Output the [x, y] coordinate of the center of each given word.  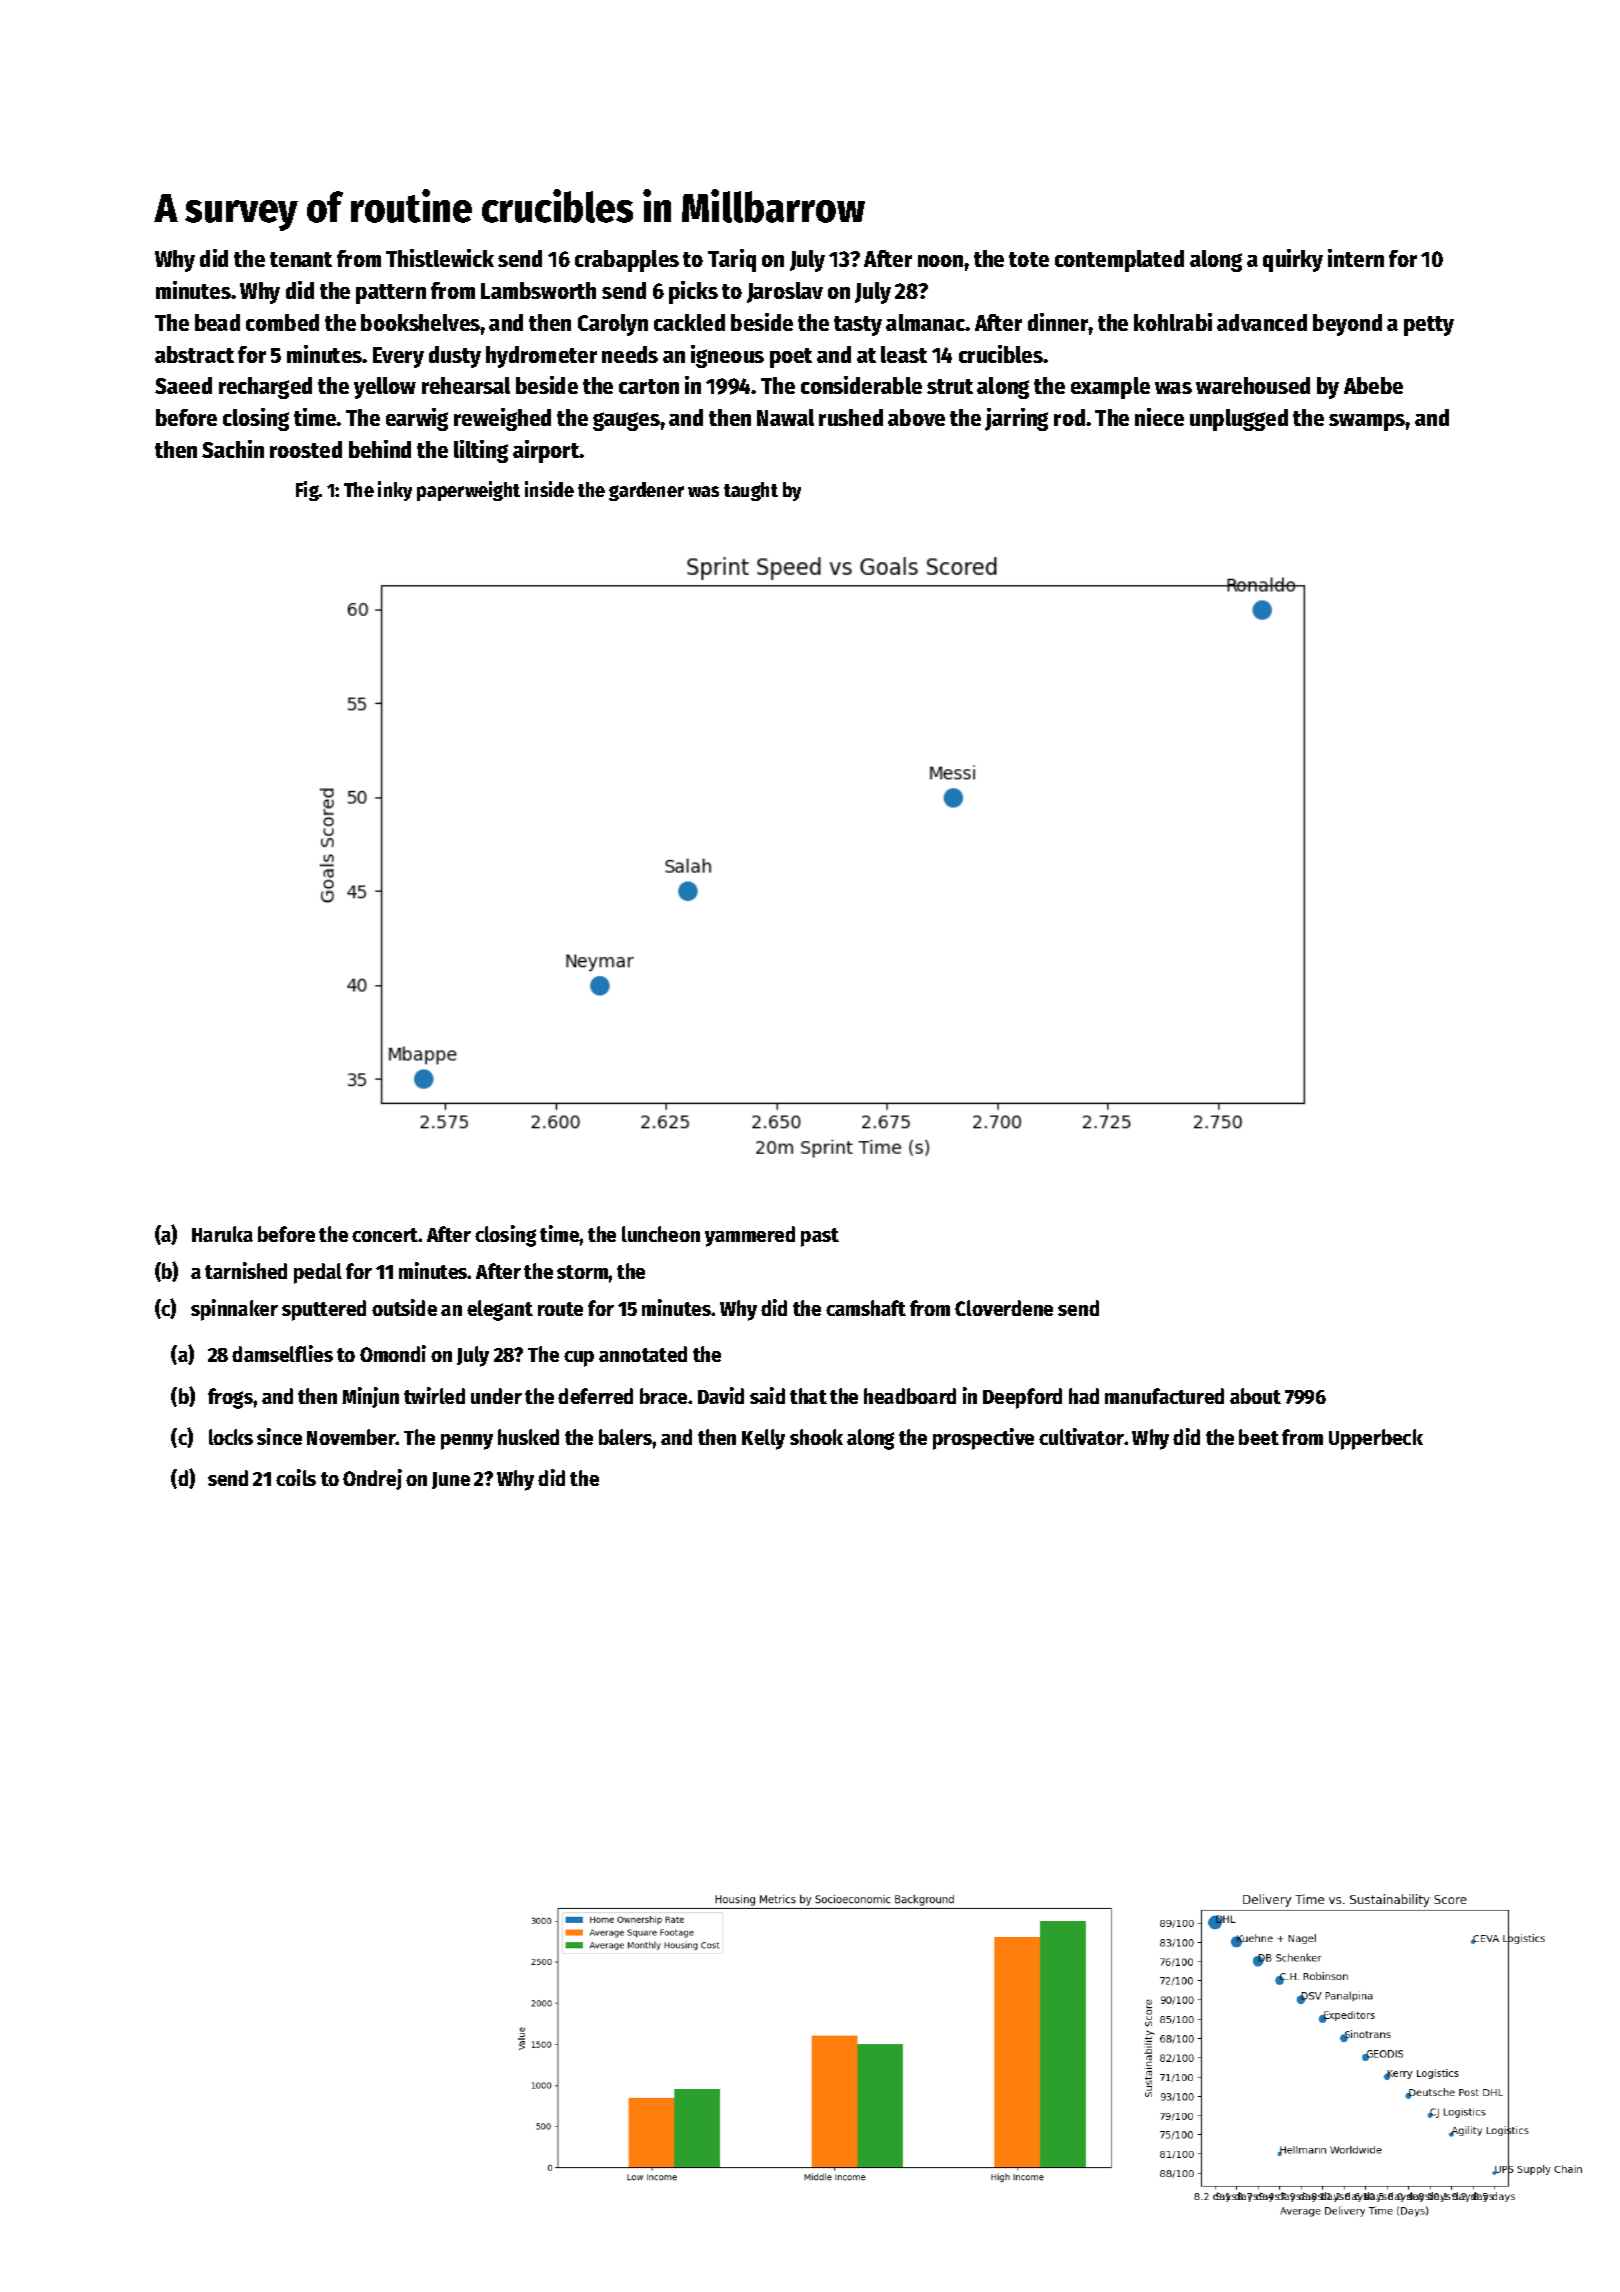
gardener [646, 491]
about [1255, 1396]
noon [940, 261]
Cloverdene [1004, 1308]
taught [751, 491]
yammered [750, 1236]
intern [1356, 258]
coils [296, 1477]
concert [385, 1235]
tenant [301, 259]
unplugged [1239, 420]
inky [395, 491]
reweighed [502, 419]
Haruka [222, 1234]
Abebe [1373, 385]
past [820, 1237]
